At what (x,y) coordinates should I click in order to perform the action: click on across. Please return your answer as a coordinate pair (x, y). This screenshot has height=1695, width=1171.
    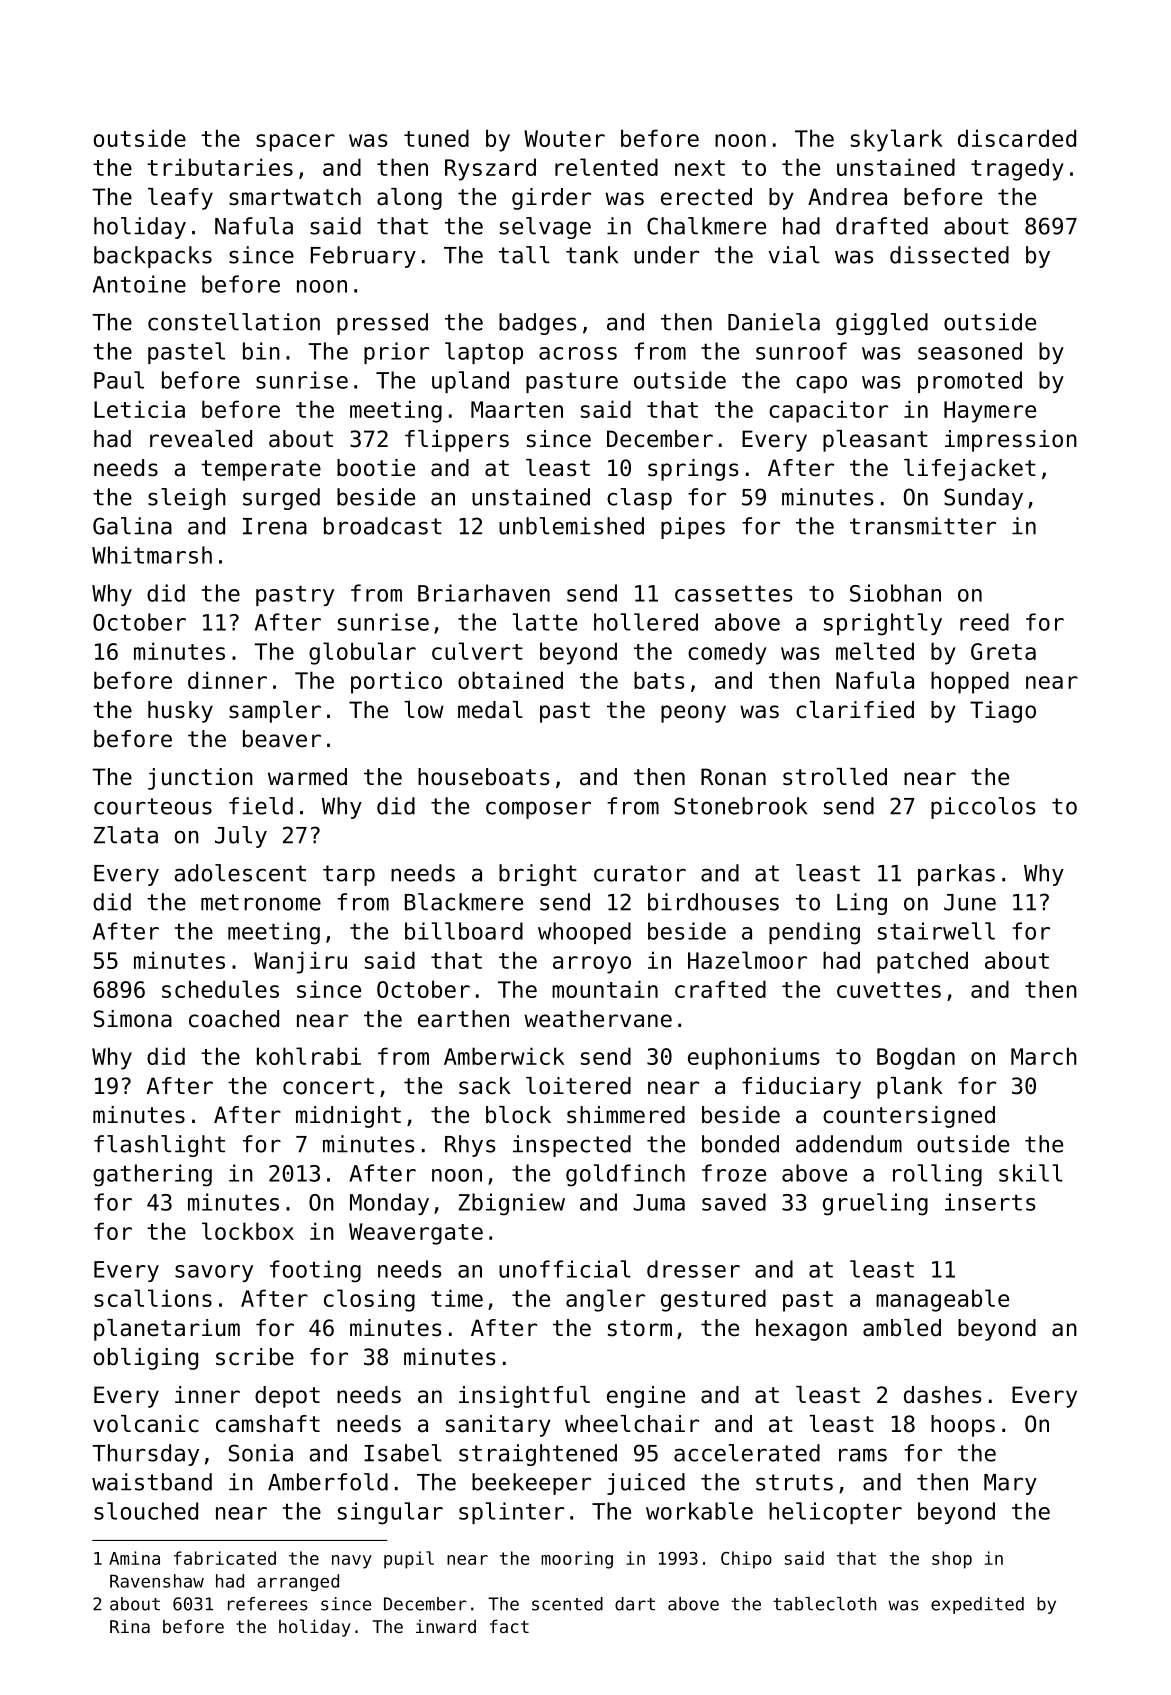
    Looking at the image, I should click on (578, 353).
